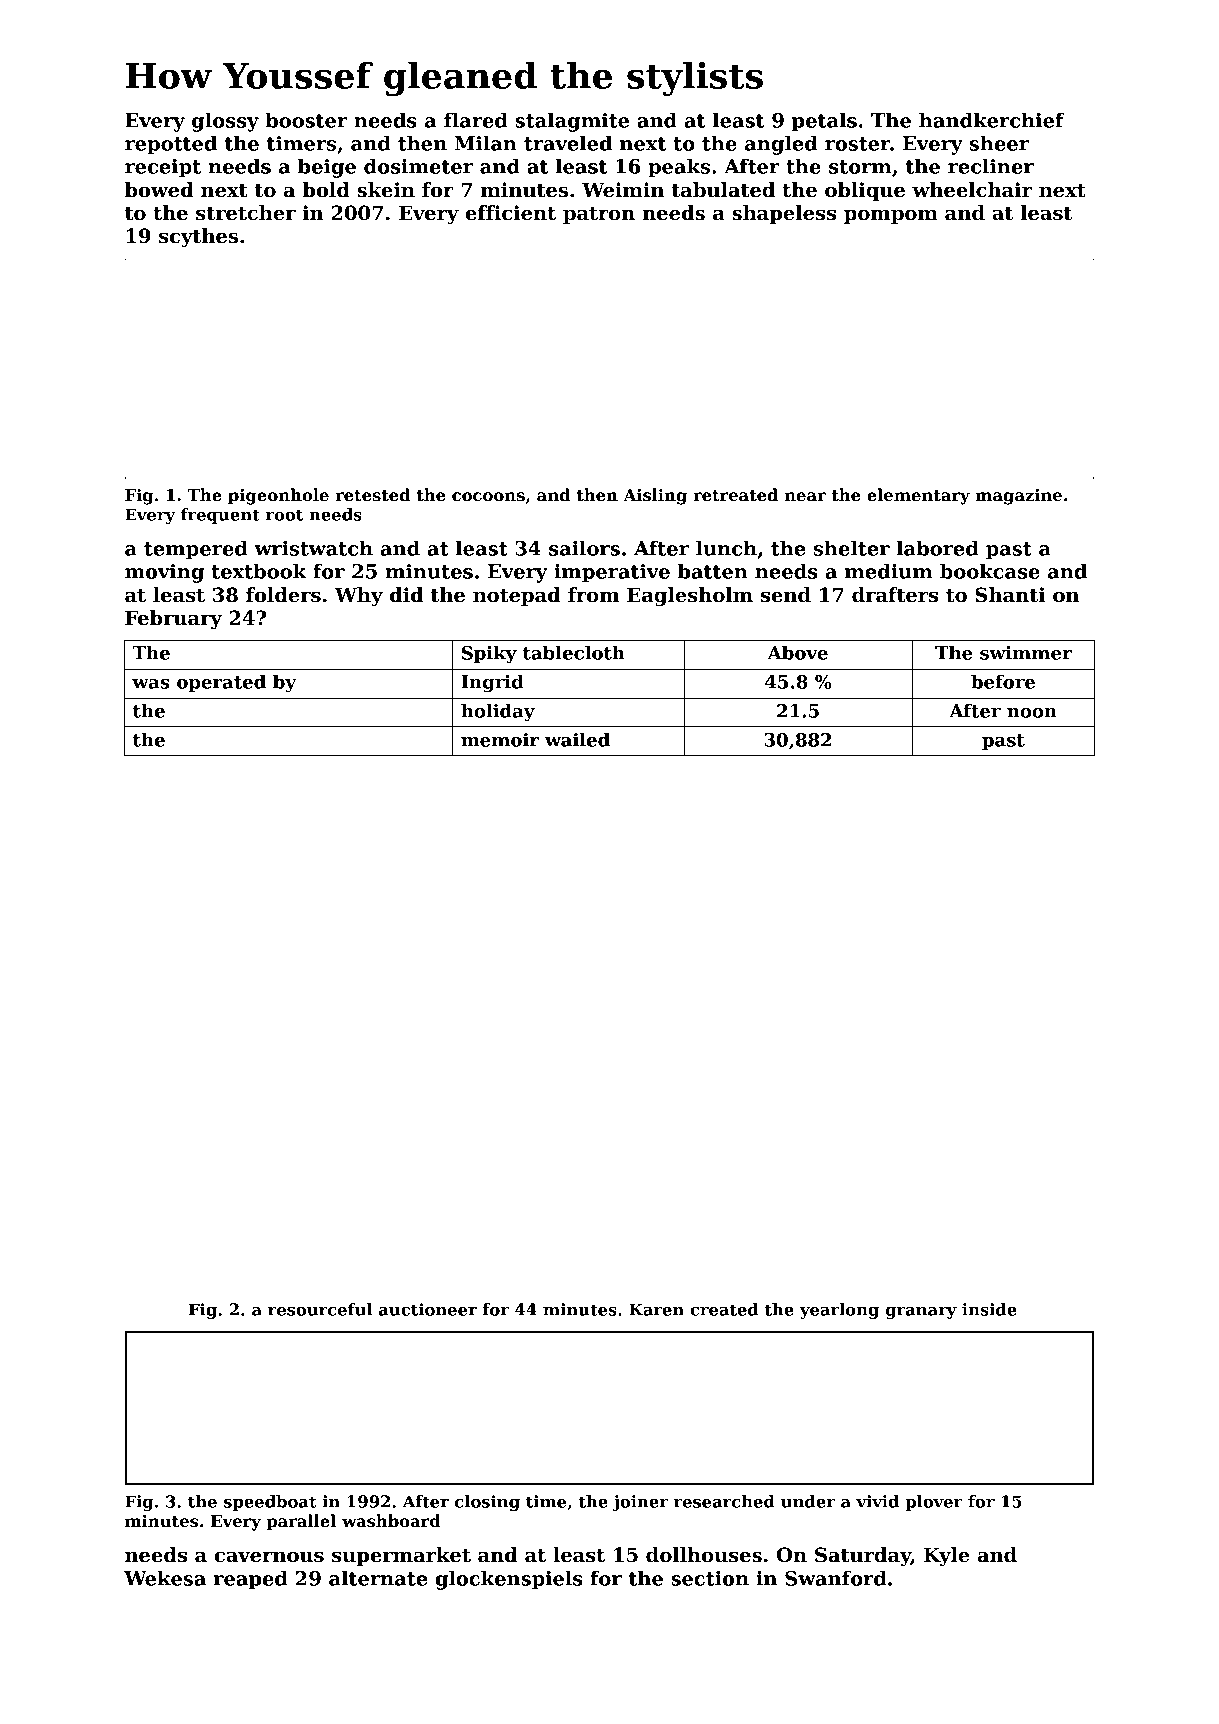  What do you see at coordinates (947, 1557) in the image?
I see `Kyle` at bounding box center [947, 1557].
